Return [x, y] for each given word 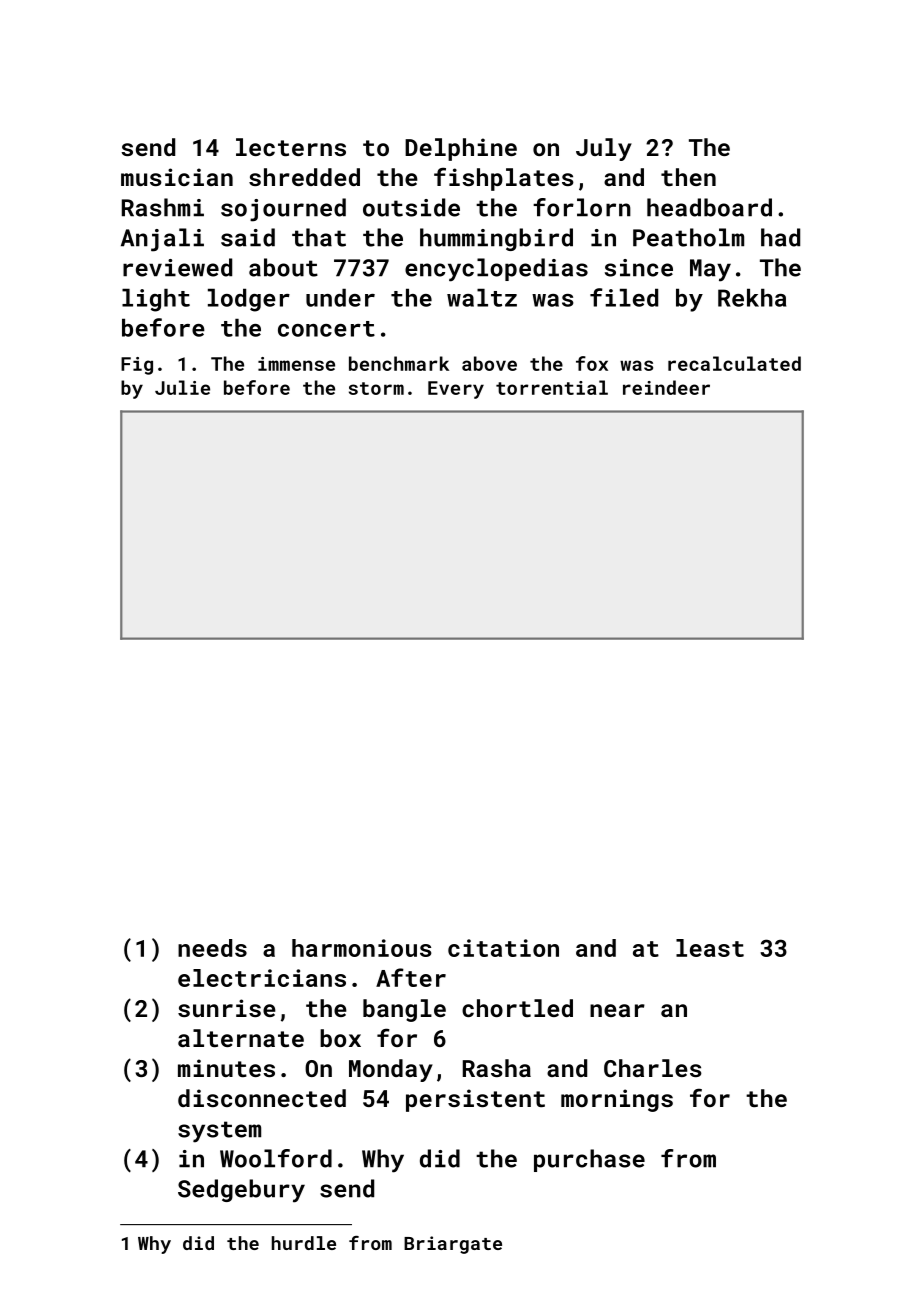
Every [456, 390]
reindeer [666, 387]
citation [503, 948]
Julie [182, 387]
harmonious [362, 948]
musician [177, 177]
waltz [482, 298]
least [710, 948]
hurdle [304, 1243]
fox [592, 363]
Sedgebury [241, 1191]
